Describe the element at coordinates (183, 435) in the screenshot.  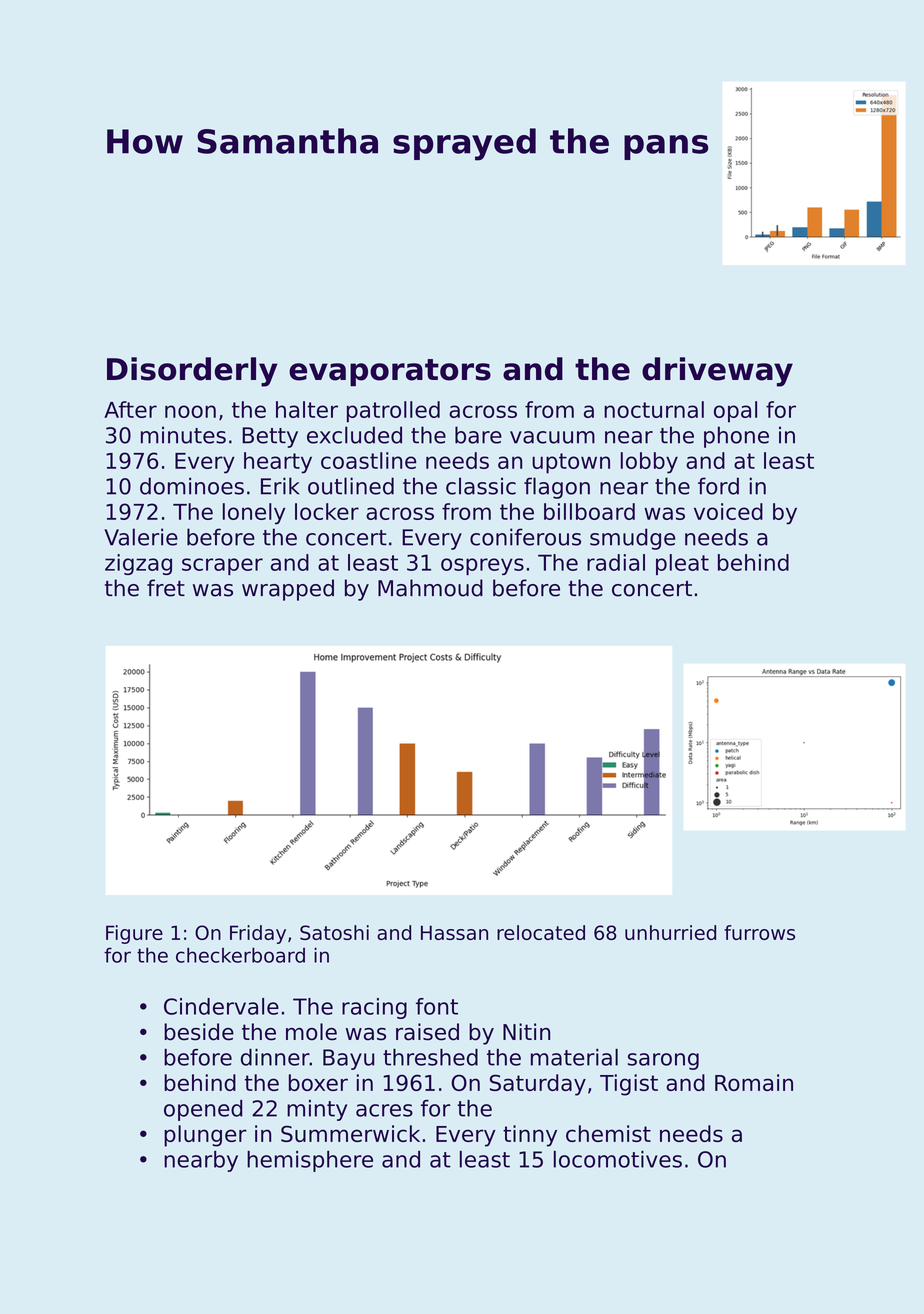
I see `minutes` at that location.
